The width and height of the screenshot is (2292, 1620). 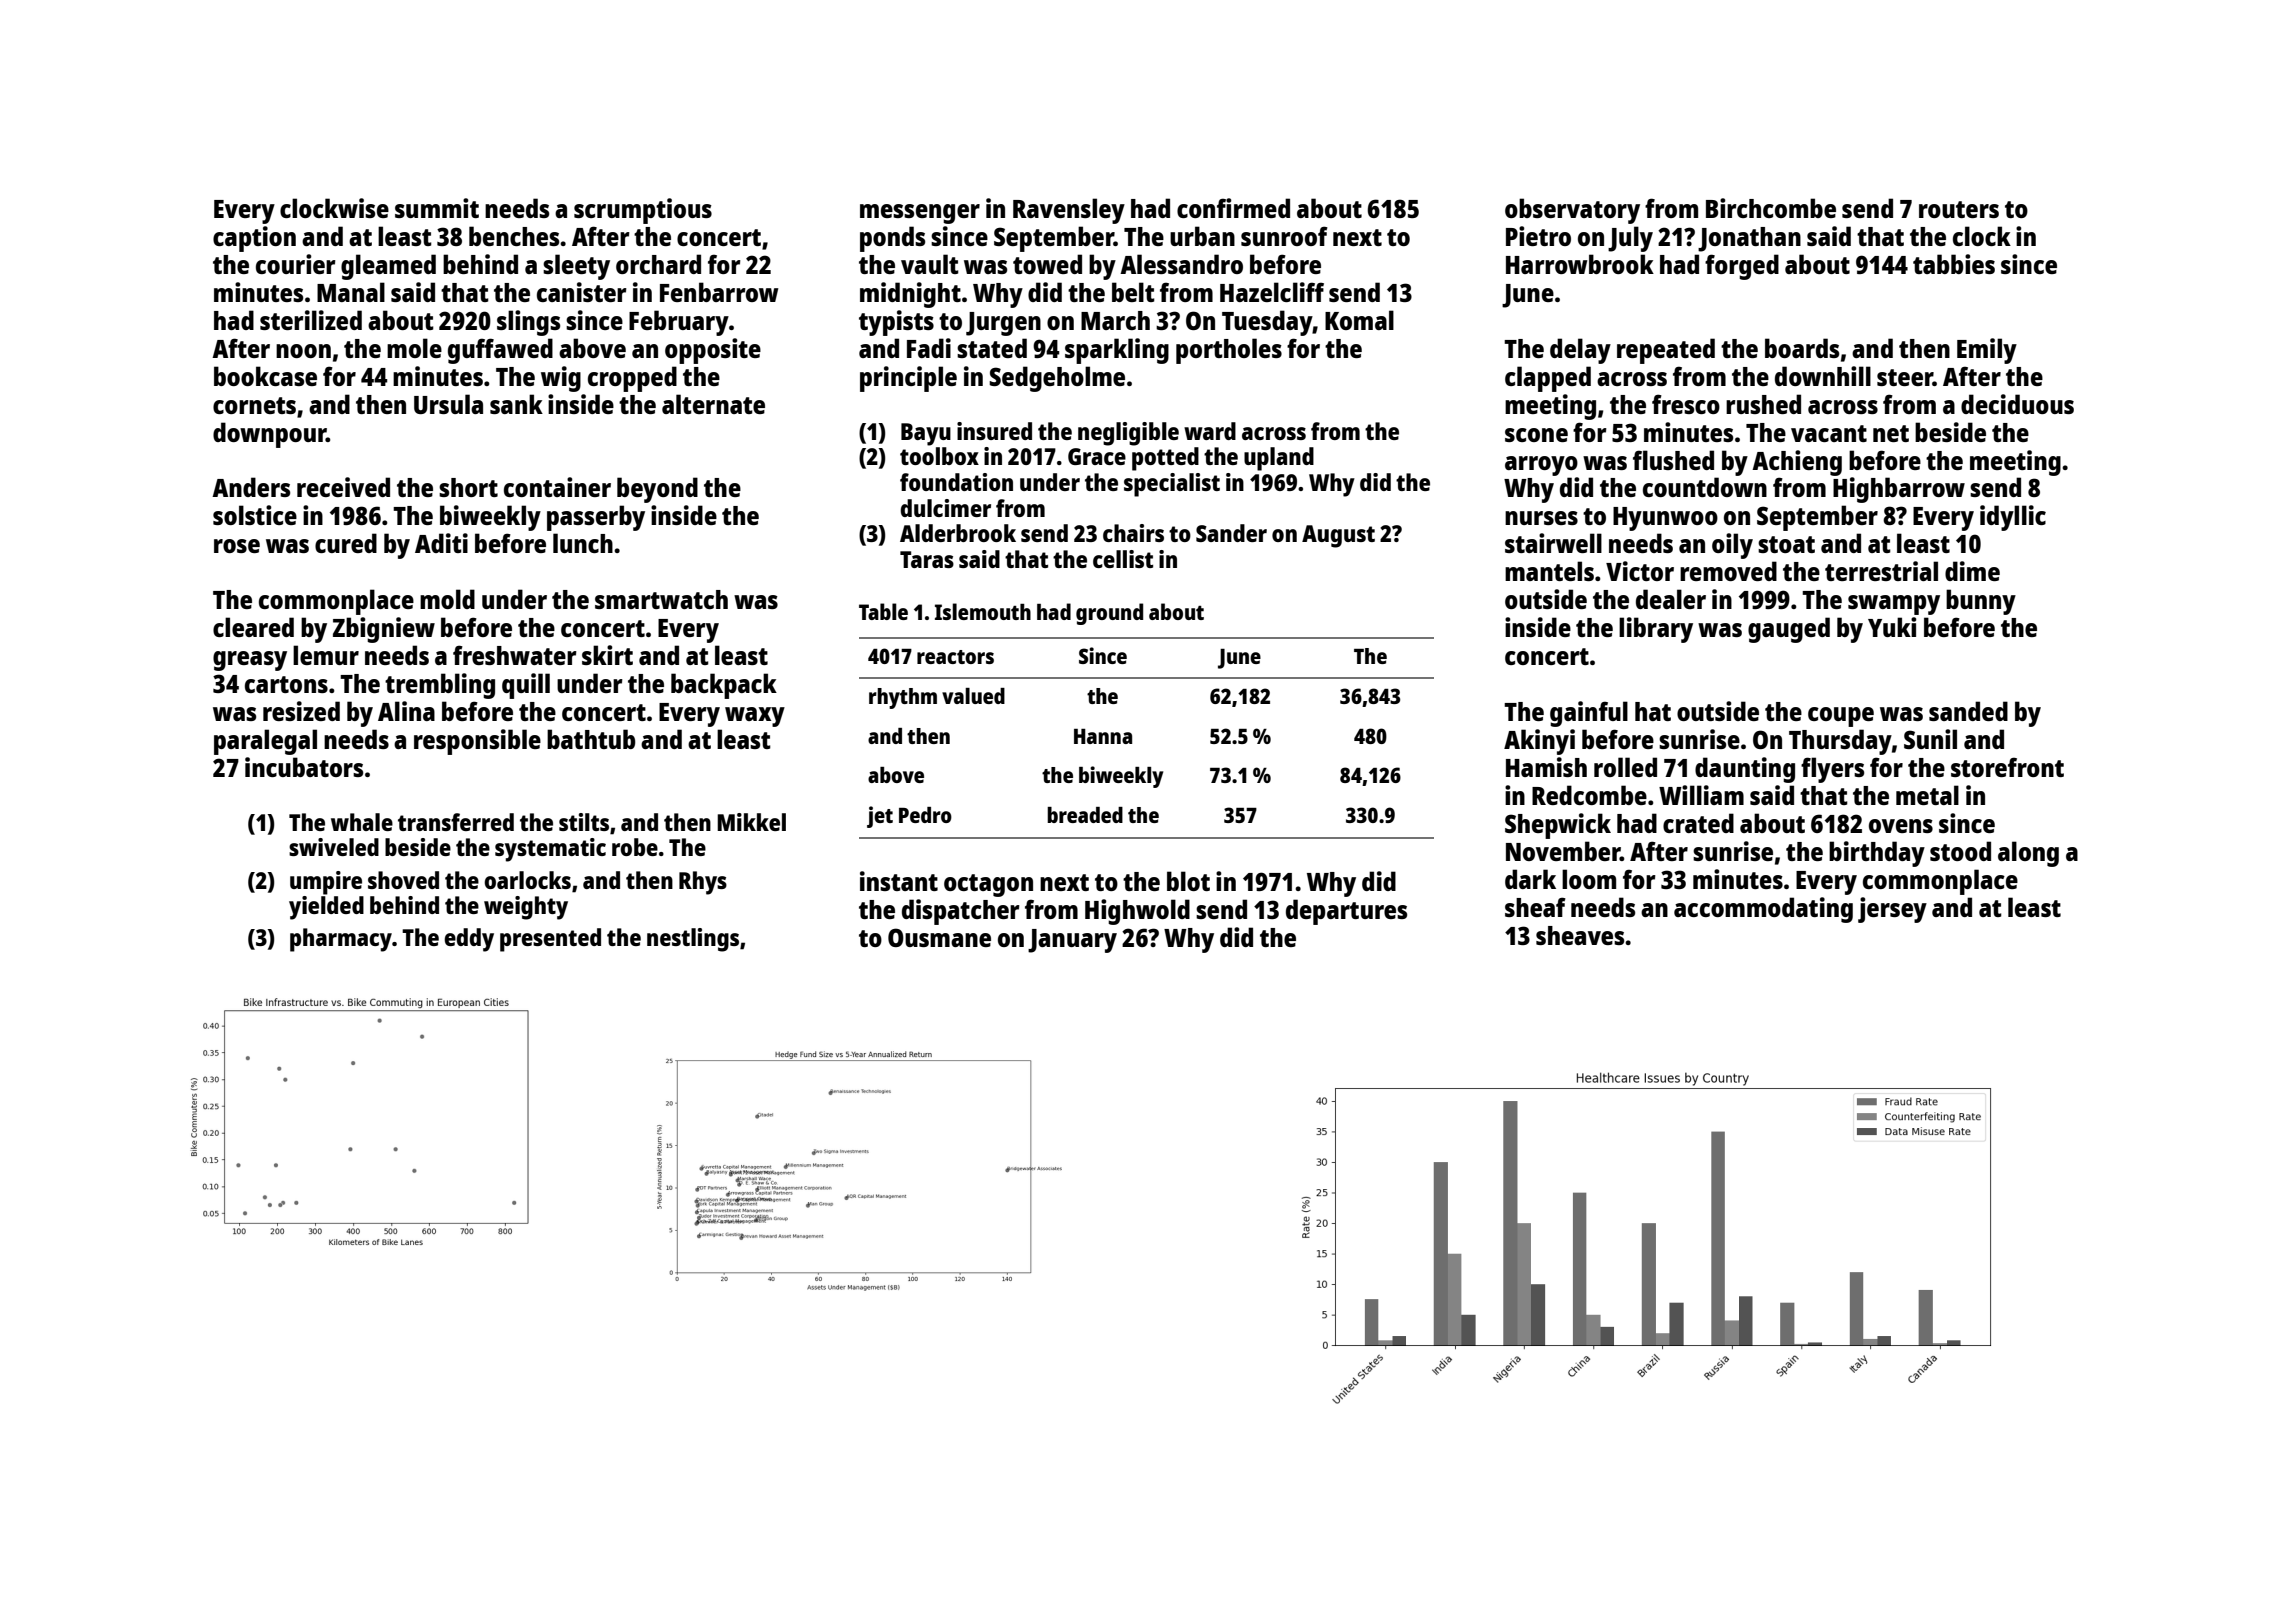 What do you see at coordinates (550, 940) in the screenshot?
I see `presented` at bounding box center [550, 940].
